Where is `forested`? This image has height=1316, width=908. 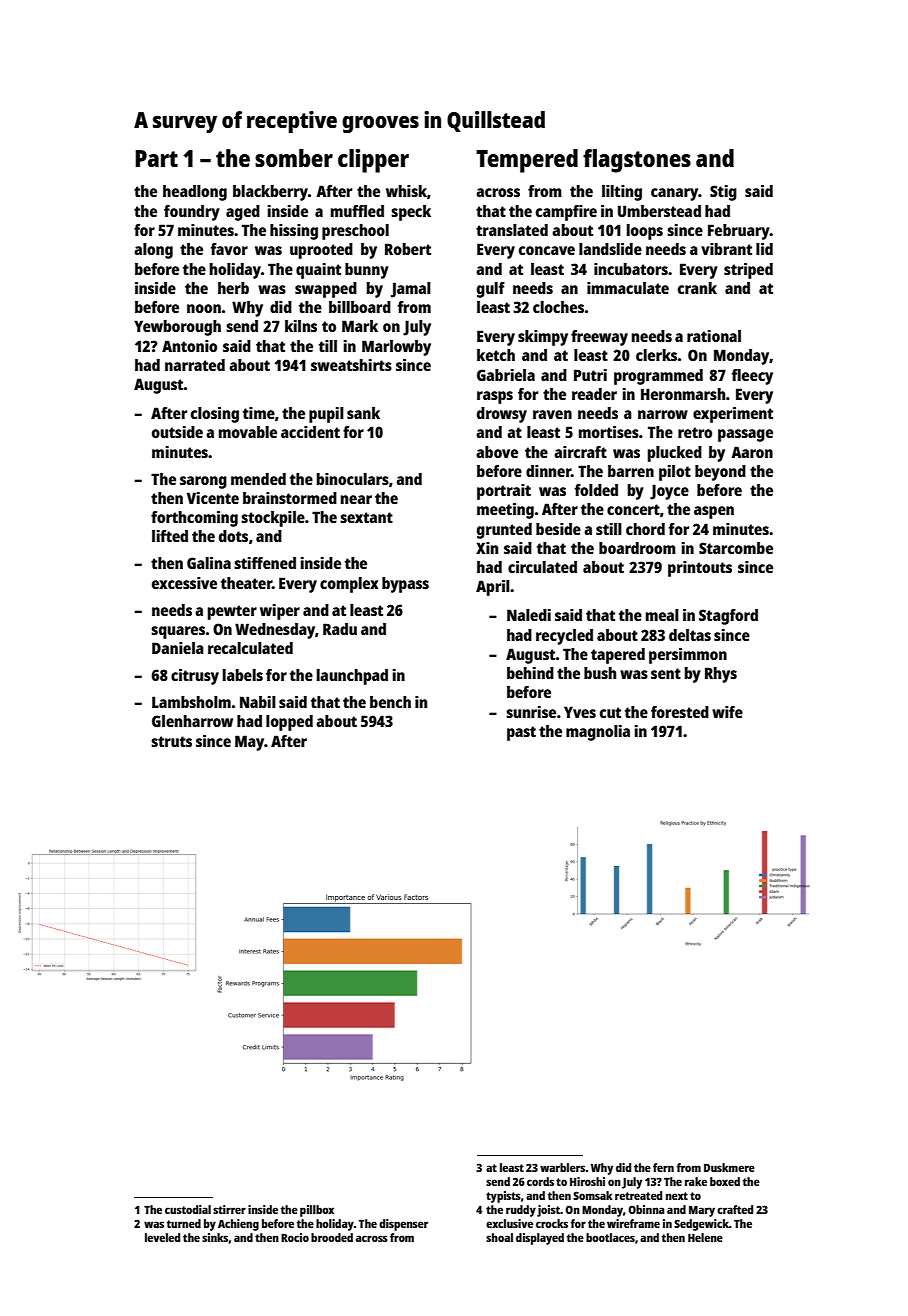 forested is located at coordinates (680, 712).
